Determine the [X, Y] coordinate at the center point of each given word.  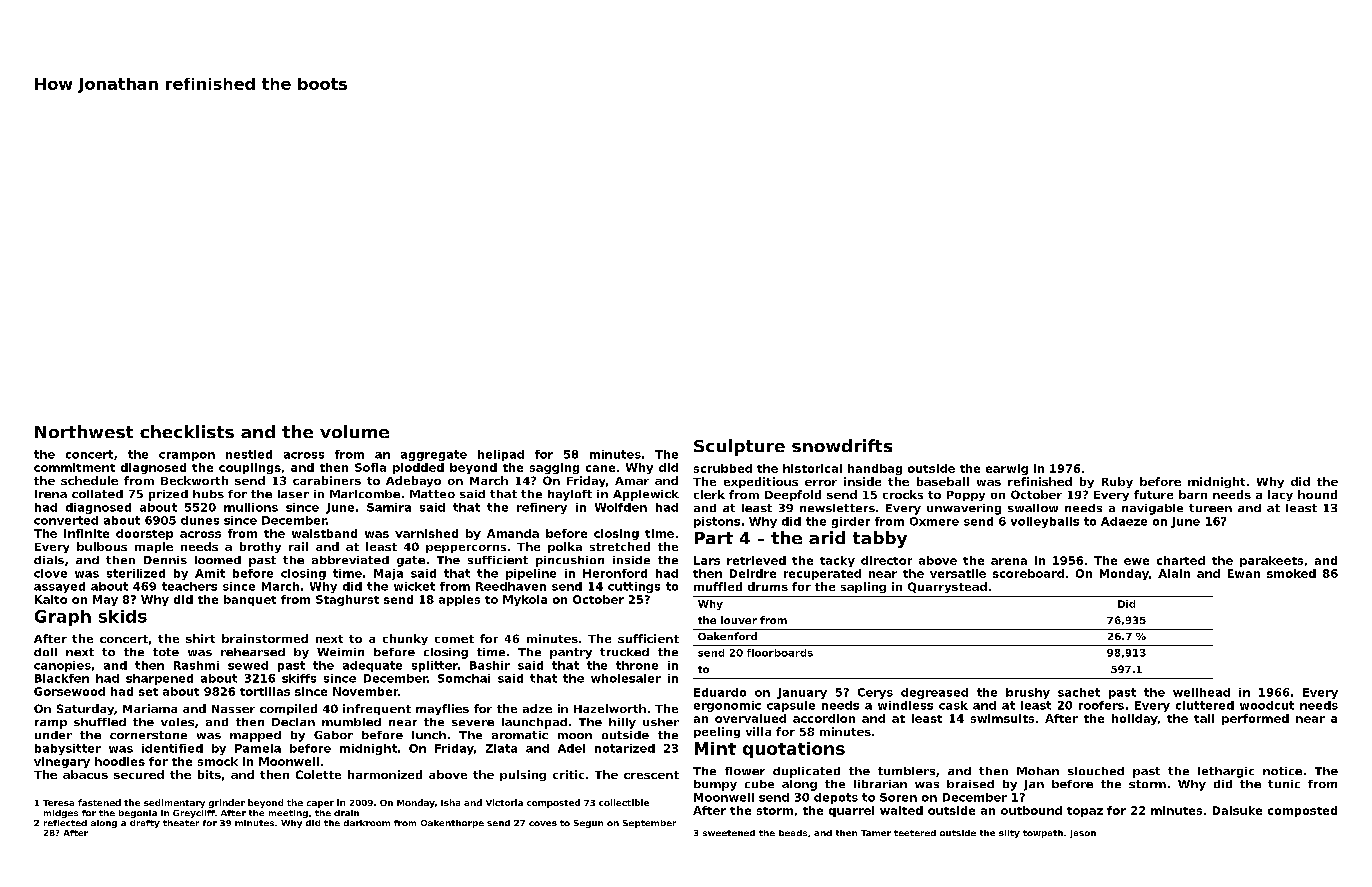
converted [66, 520]
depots [836, 798]
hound [1317, 494]
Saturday [85, 709]
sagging [554, 468]
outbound [1031, 810]
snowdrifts [842, 445]
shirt [200, 638]
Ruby [1117, 482]
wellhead [1201, 692]
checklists [187, 431]
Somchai [464, 678]
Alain [1174, 573]
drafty [145, 824]
